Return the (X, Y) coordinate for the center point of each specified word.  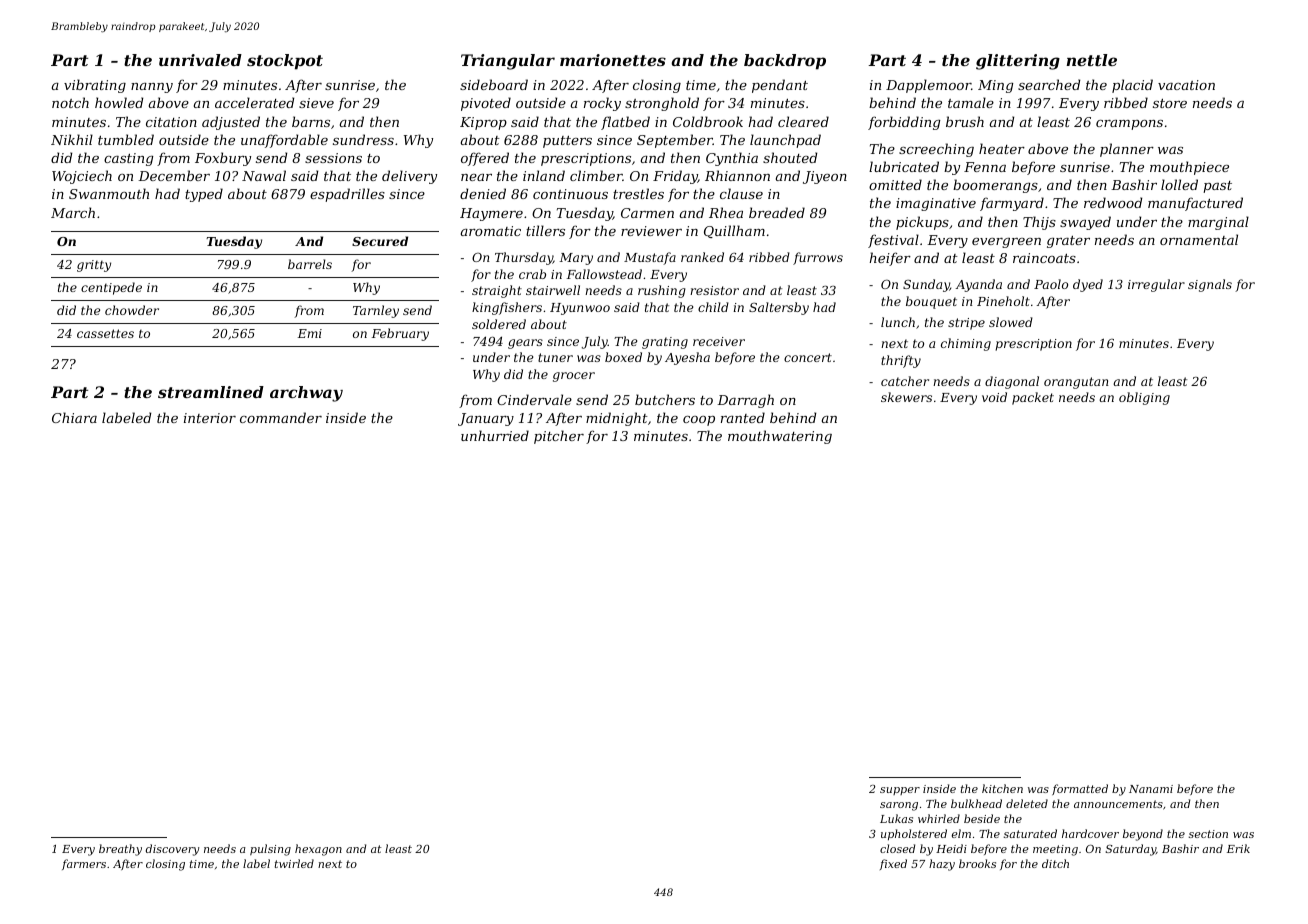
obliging (1144, 398)
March (73, 212)
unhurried (495, 435)
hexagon (318, 850)
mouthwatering (780, 437)
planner (1127, 150)
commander (281, 417)
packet (1033, 398)
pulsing (270, 850)
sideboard (494, 84)
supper (900, 791)
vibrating (95, 86)
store (1170, 103)
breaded (777, 212)
